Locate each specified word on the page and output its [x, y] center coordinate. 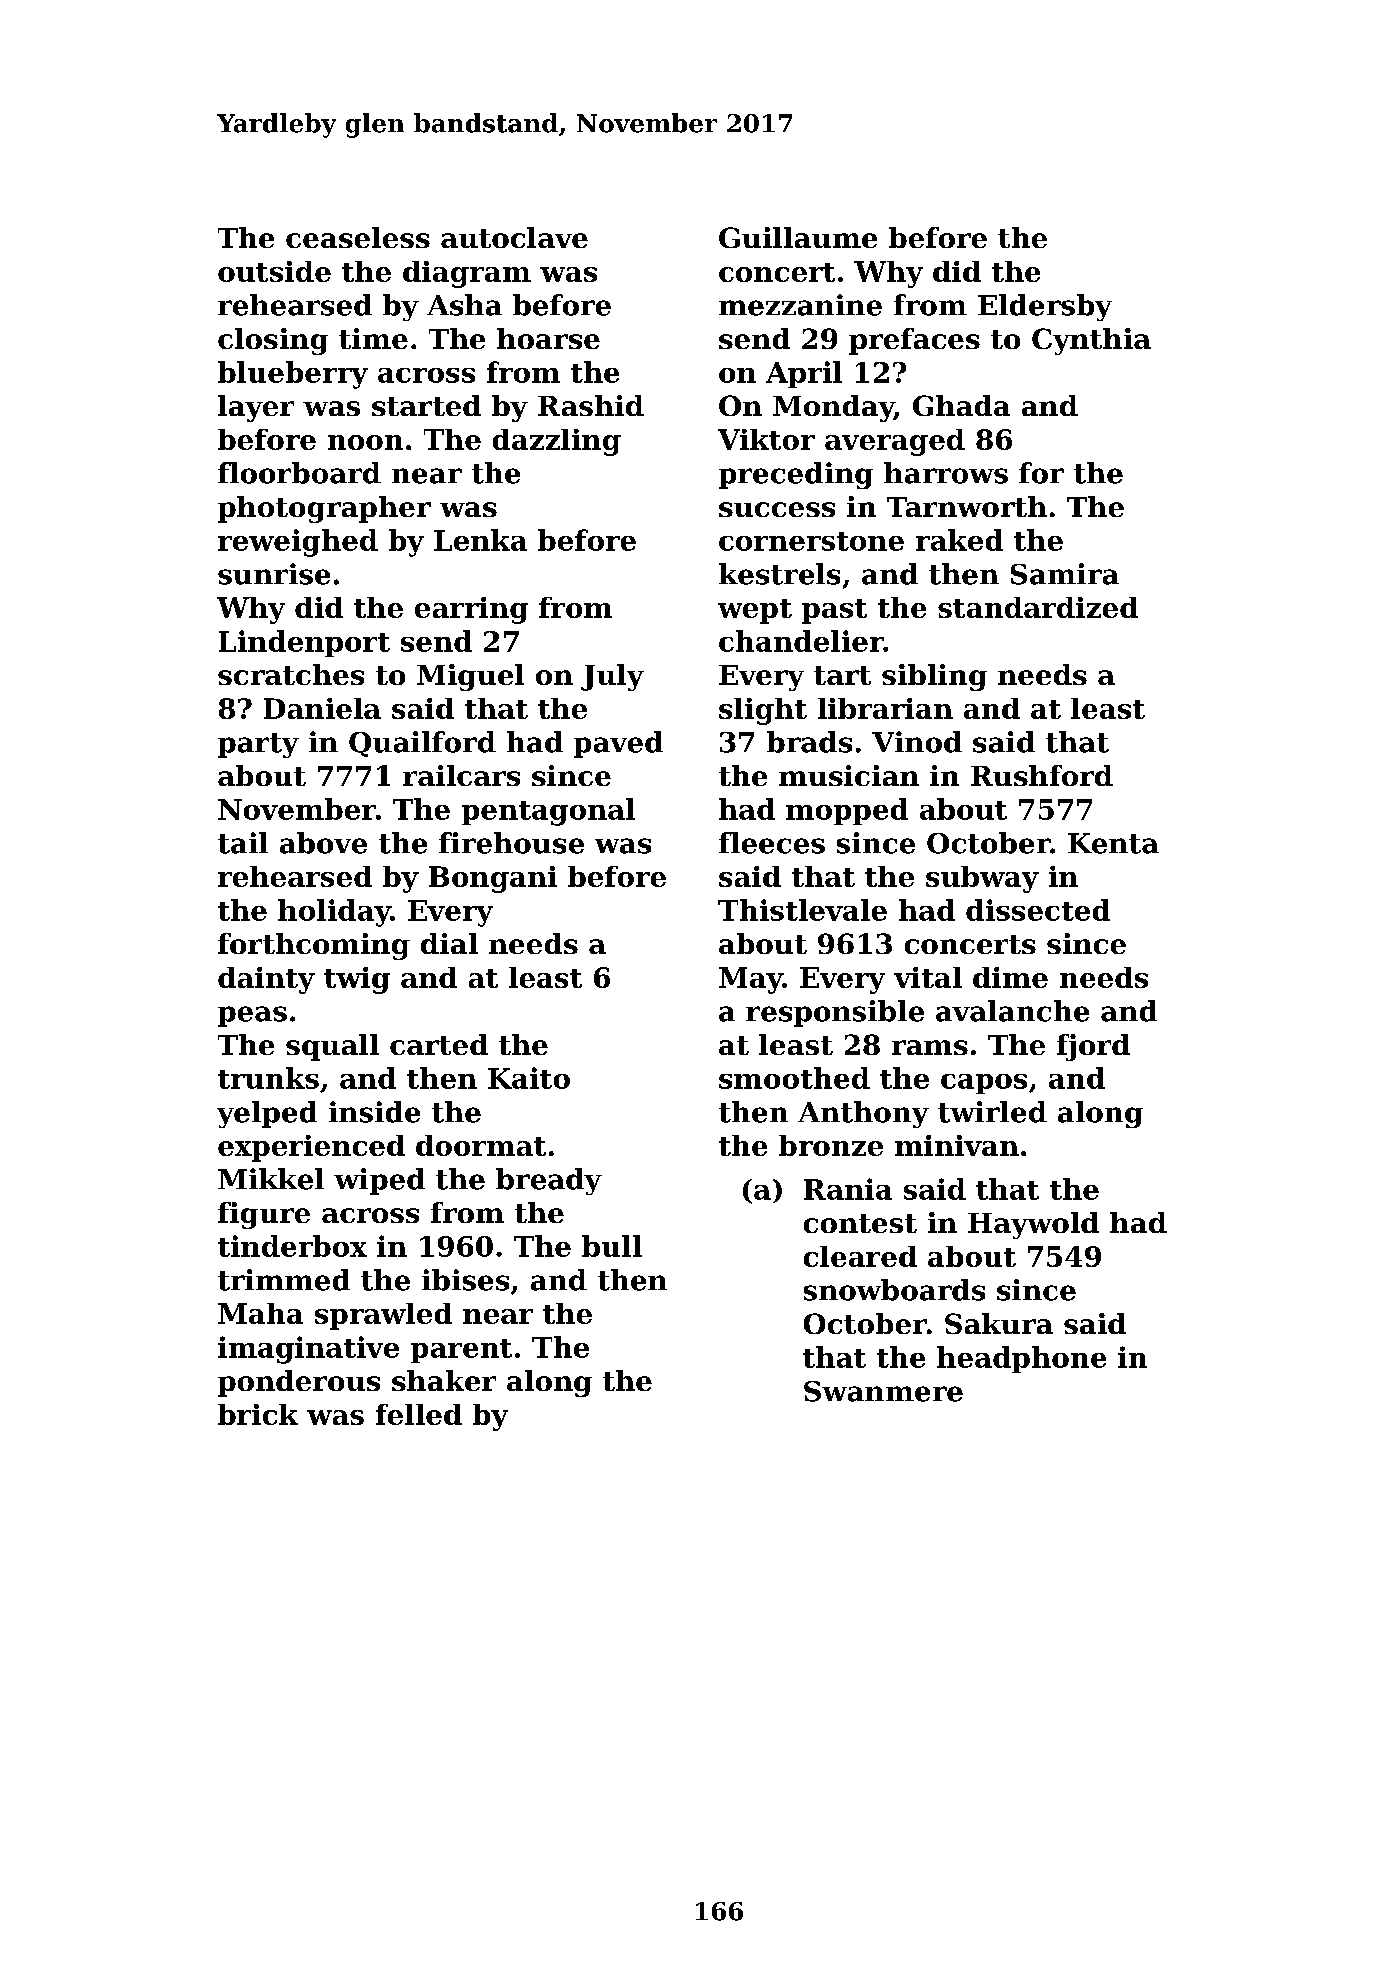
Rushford [1042, 775]
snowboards [894, 1290]
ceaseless [358, 237]
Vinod [917, 742]
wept [755, 611]
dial [449, 943]
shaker [444, 1380]
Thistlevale [802, 910]
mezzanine [800, 305]
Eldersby [1045, 307]
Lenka [480, 540]
